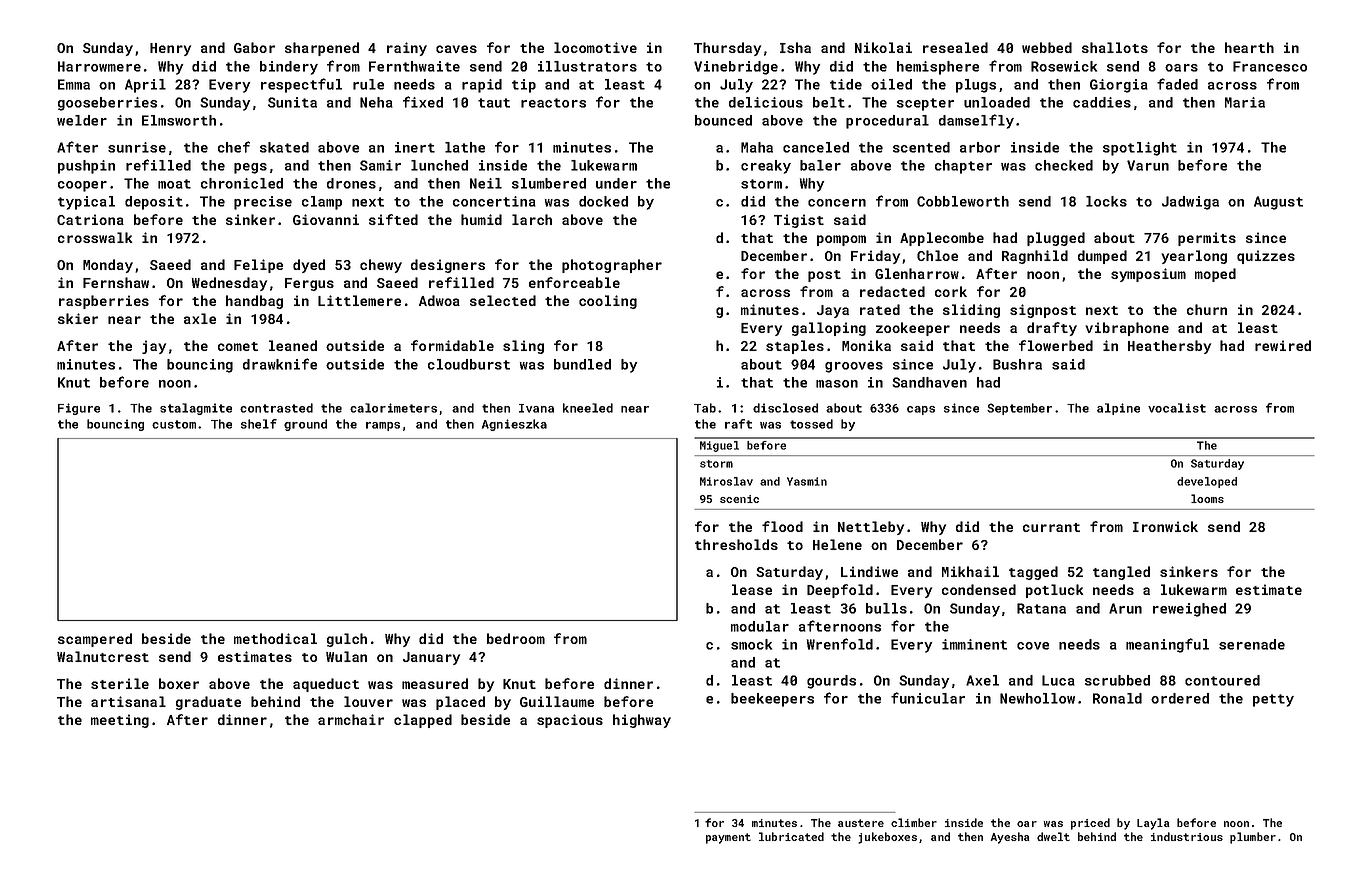  I want to click on Figure, so click(79, 409).
